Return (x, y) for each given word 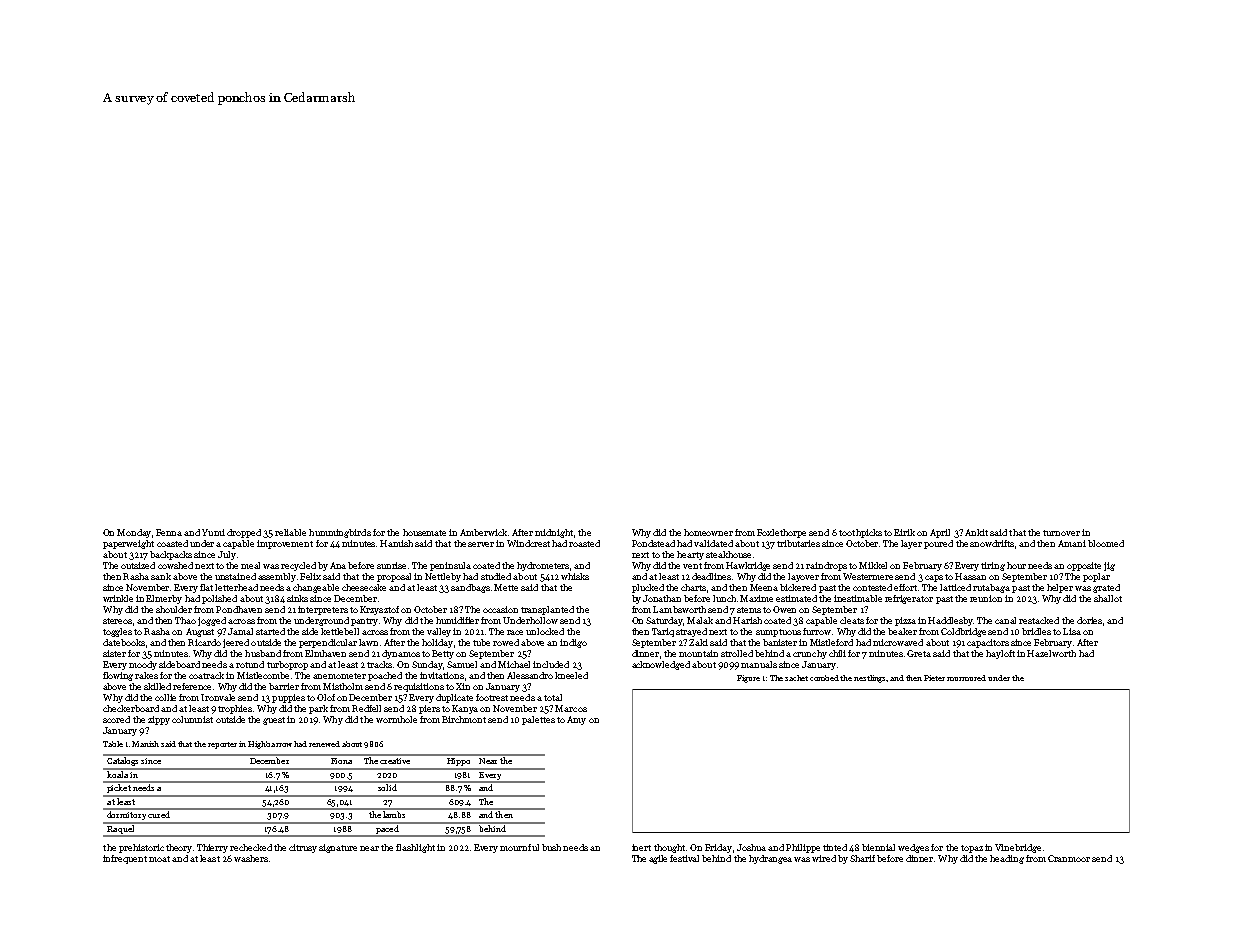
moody (143, 665)
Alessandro (530, 675)
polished (219, 599)
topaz (972, 849)
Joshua (751, 847)
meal (250, 565)
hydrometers (543, 566)
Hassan (970, 576)
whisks (575, 576)
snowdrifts (992, 543)
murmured (966, 678)
